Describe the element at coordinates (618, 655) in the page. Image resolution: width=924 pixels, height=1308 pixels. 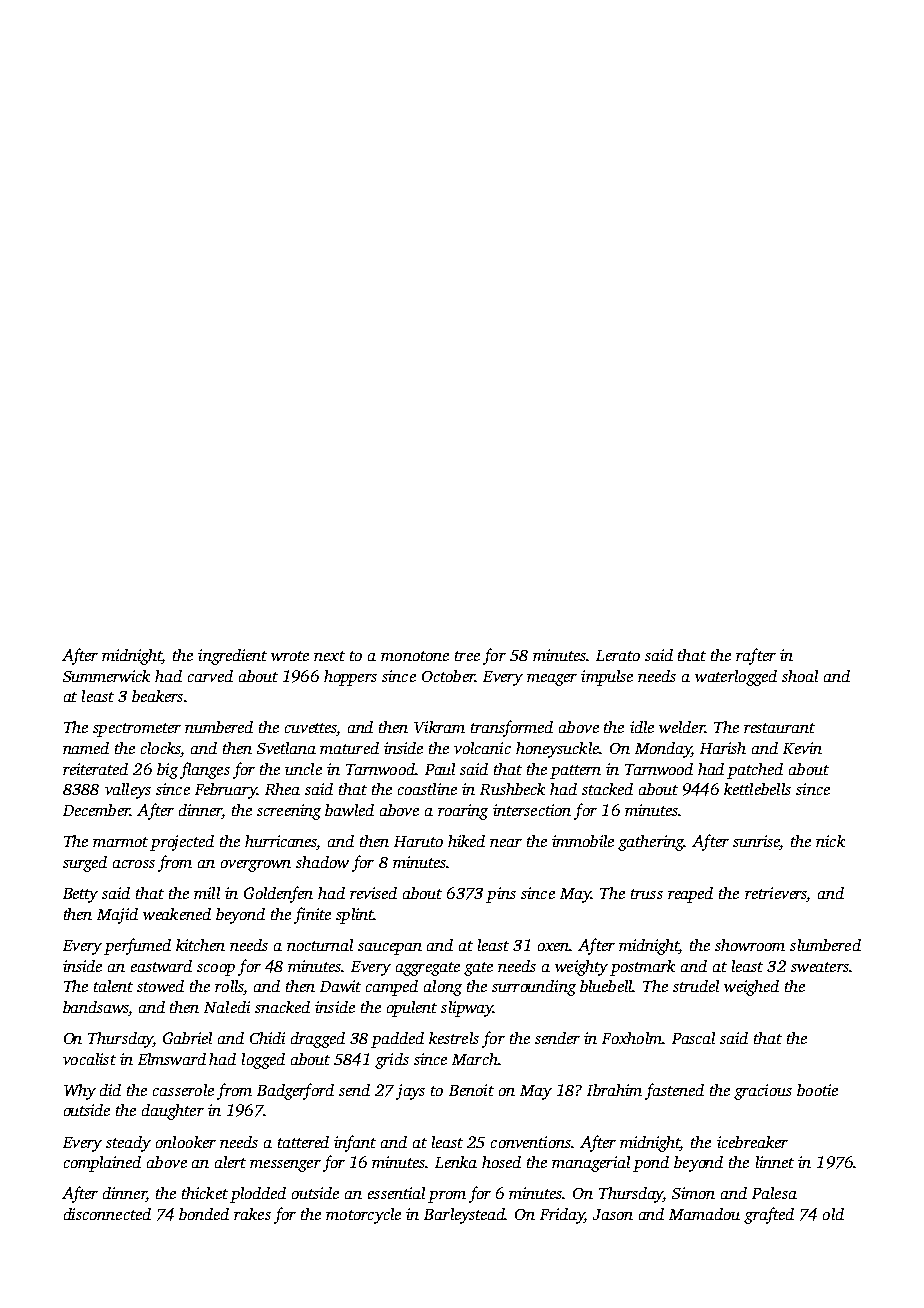
I see `Lerato` at that location.
